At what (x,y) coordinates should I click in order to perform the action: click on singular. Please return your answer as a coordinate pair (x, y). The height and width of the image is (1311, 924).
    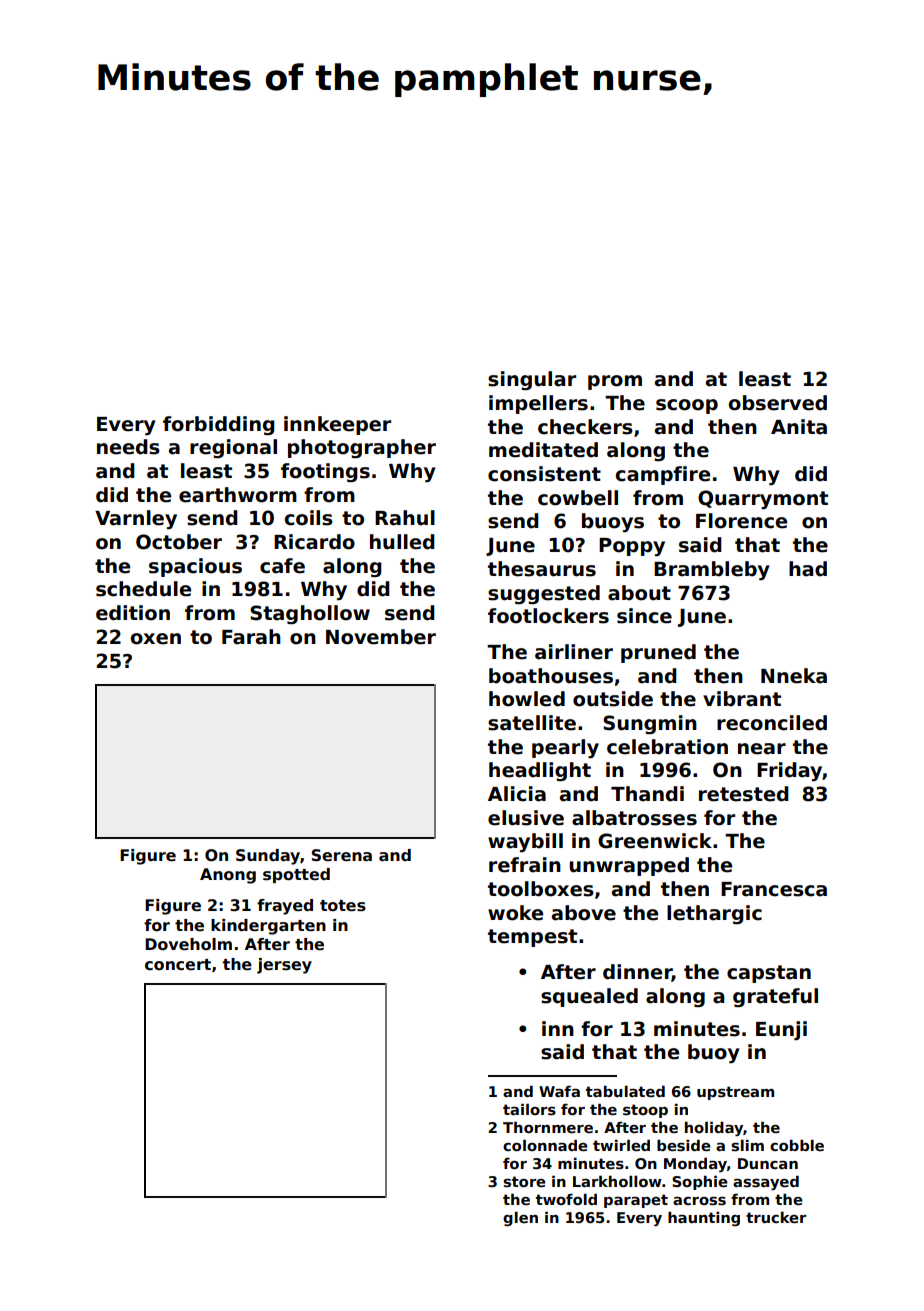
    Looking at the image, I should click on (532, 380).
